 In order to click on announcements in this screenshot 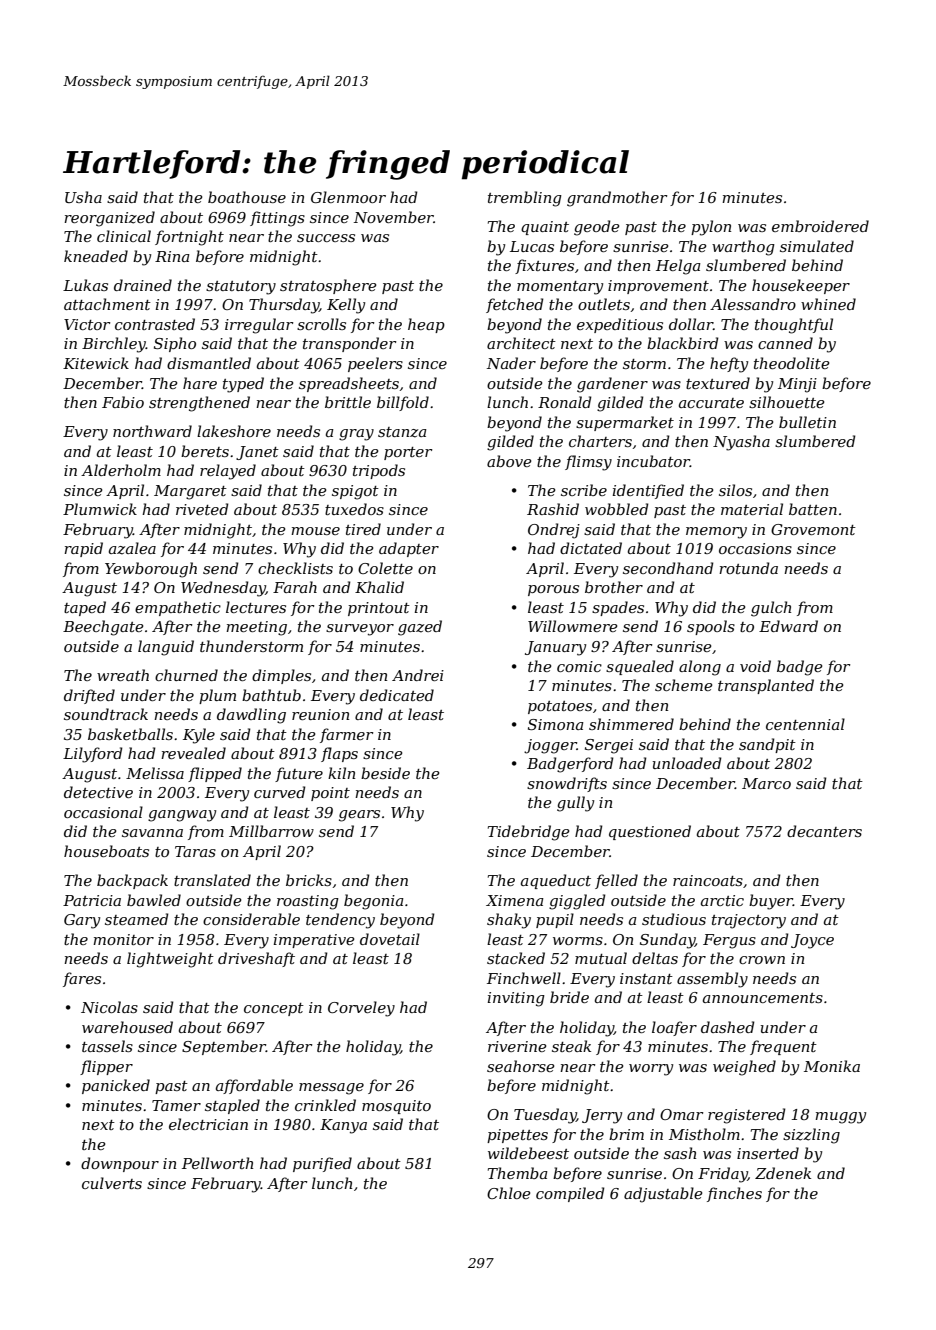, I will do `click(763, 998)`.
